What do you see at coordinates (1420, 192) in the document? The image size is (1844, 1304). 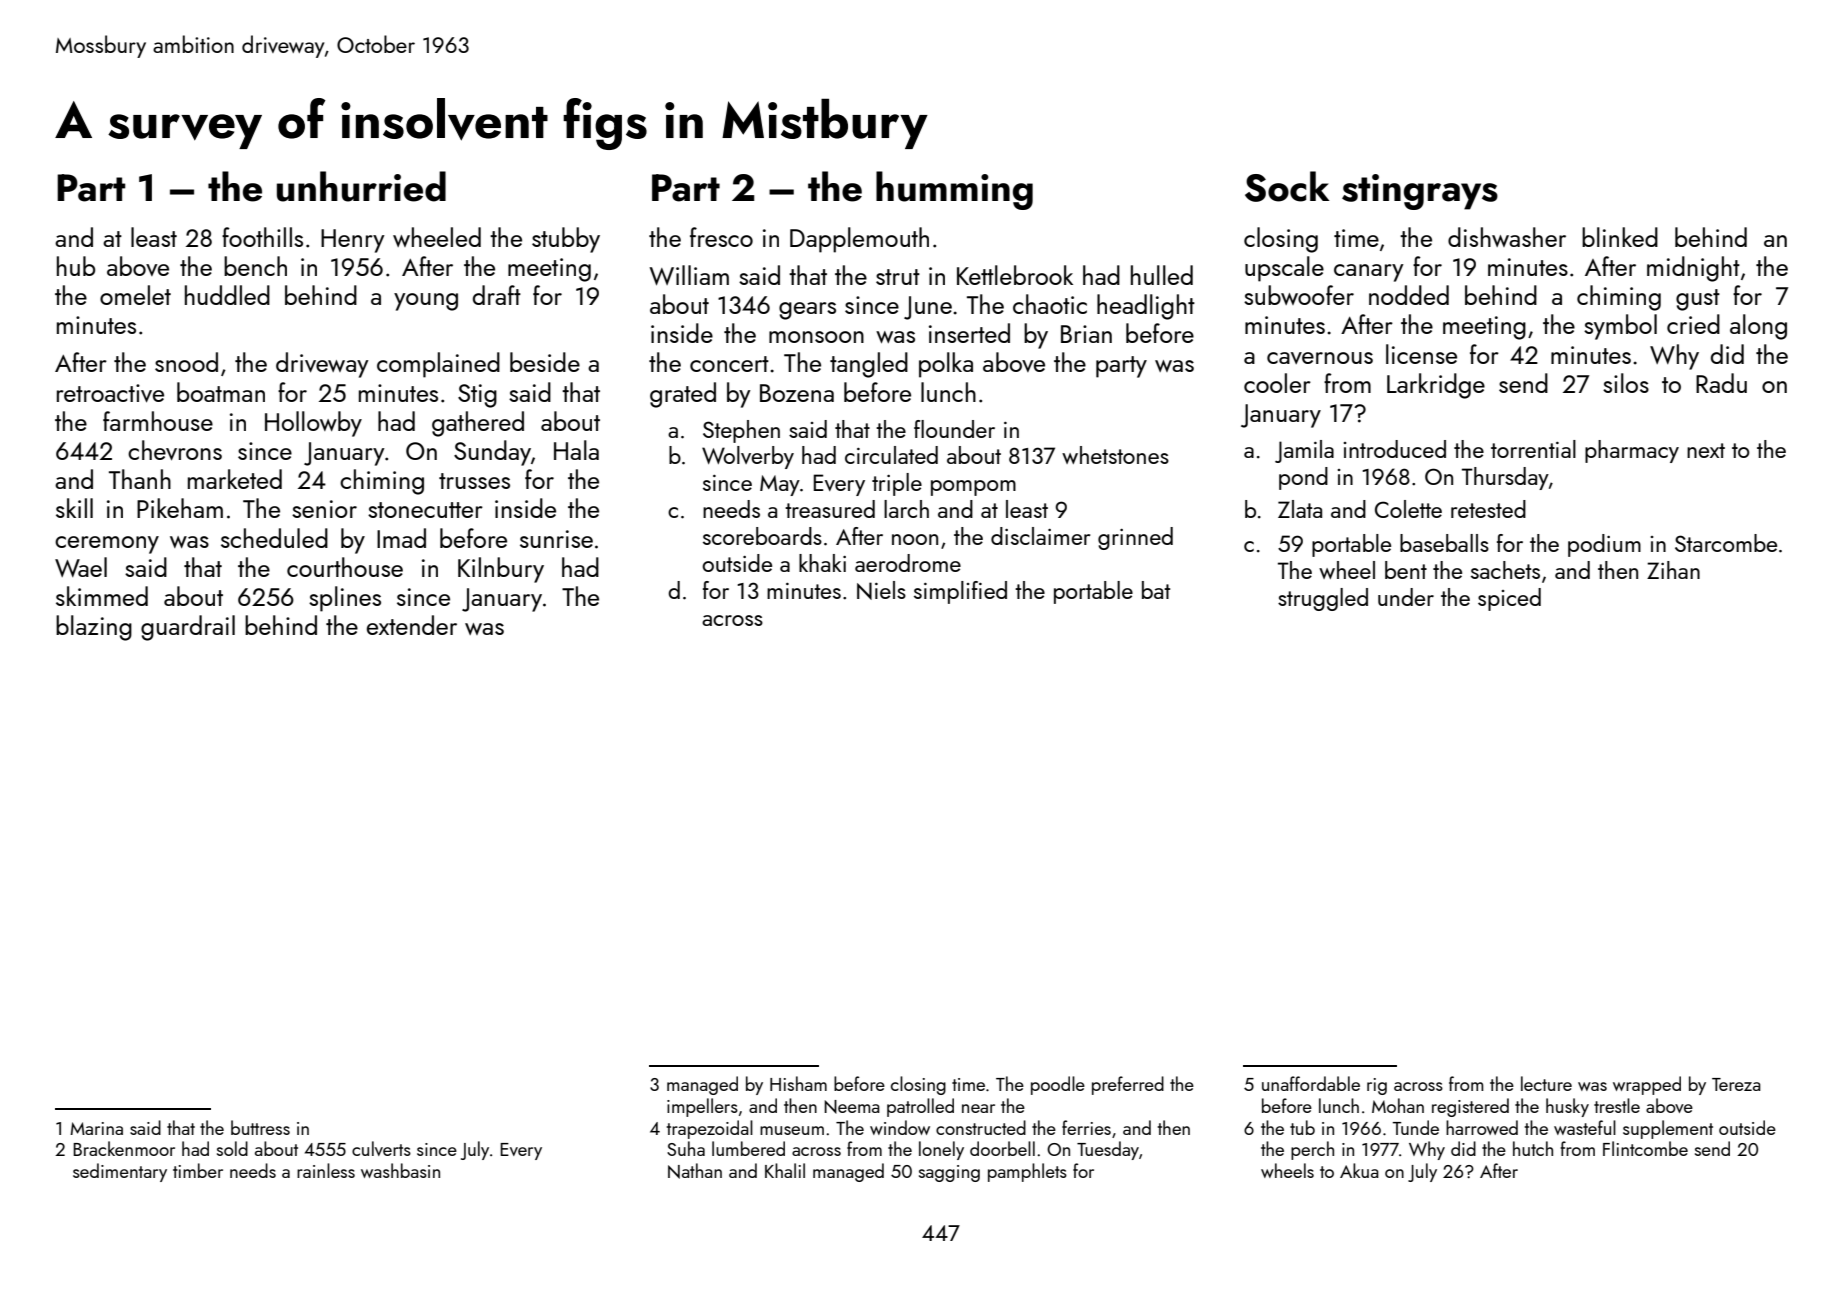 I see `stingrays` at bounding box center [1420, 192].
